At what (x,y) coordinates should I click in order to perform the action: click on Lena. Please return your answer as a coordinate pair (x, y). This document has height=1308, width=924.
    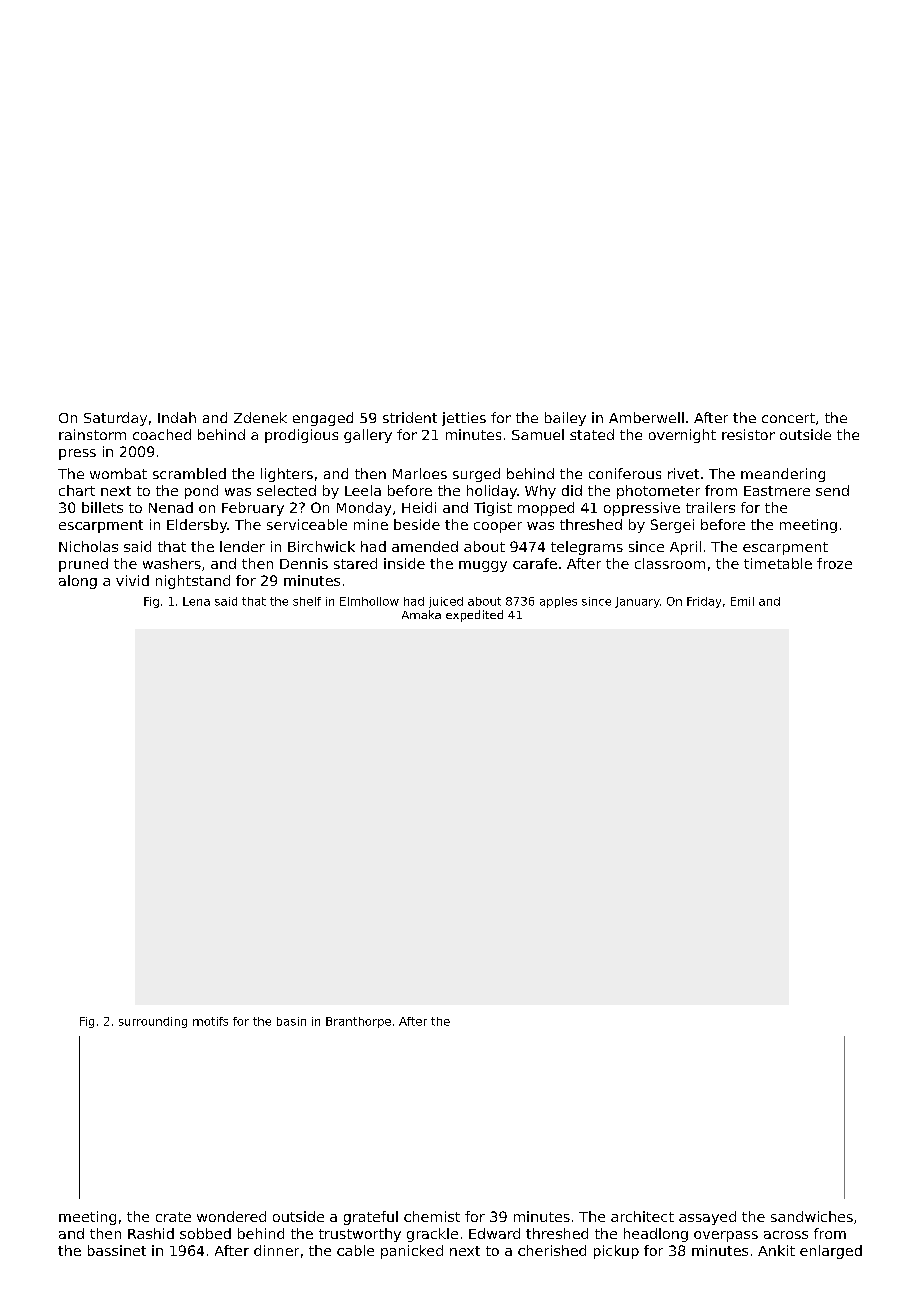
    Looking at the image, I should click on (196, 601).
